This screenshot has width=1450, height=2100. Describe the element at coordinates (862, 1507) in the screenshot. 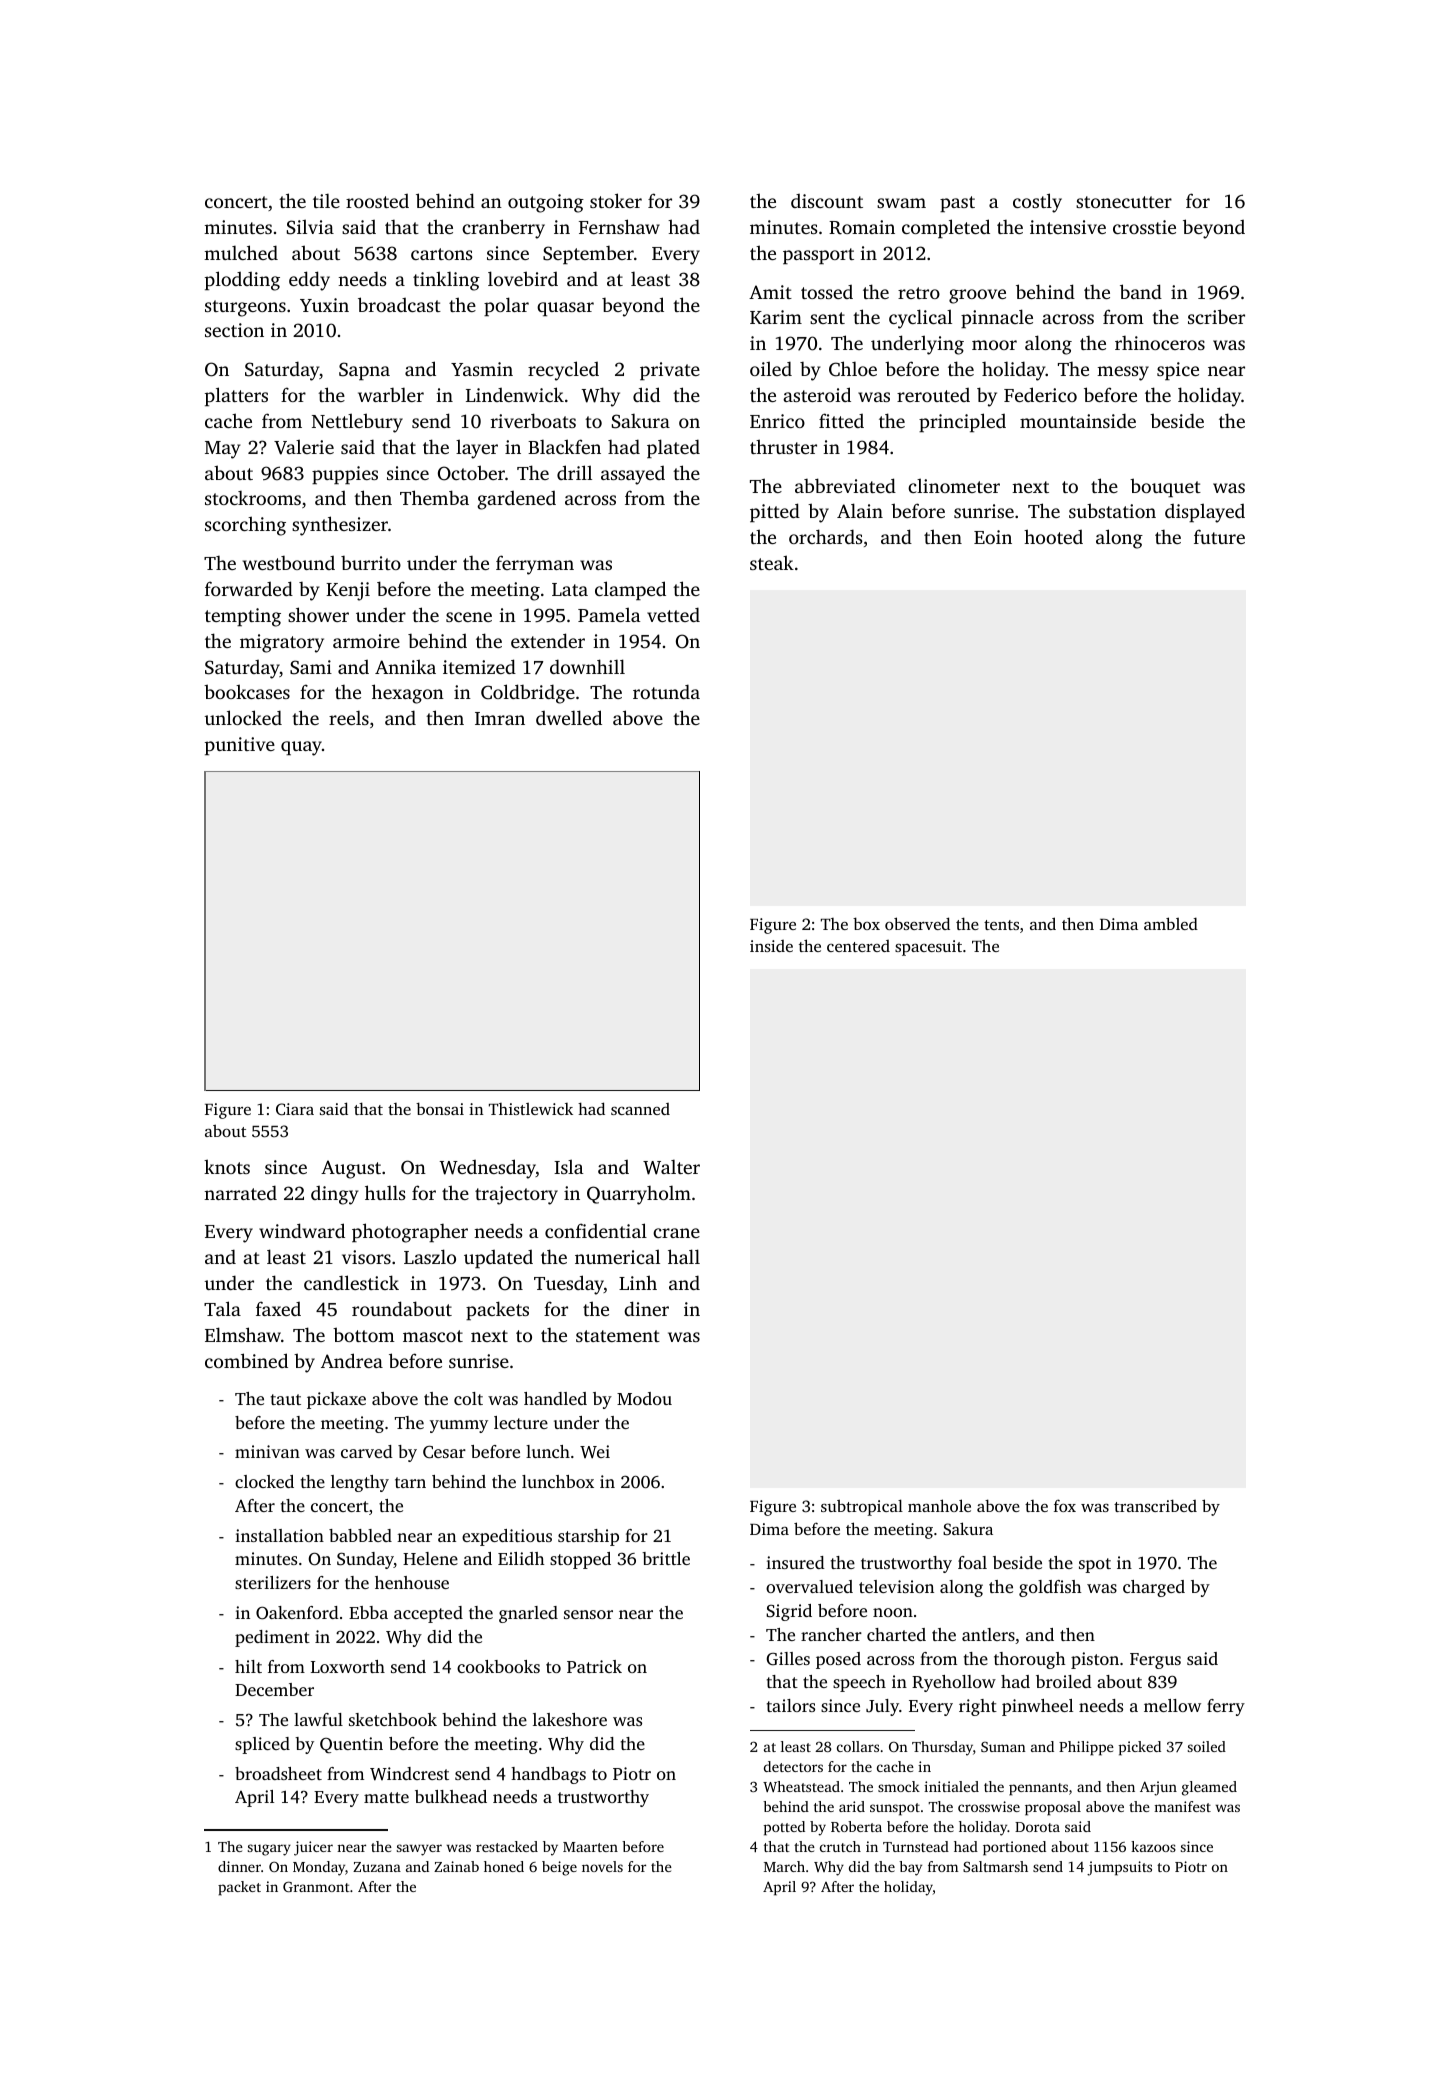

I see `subtropical` at that location.
